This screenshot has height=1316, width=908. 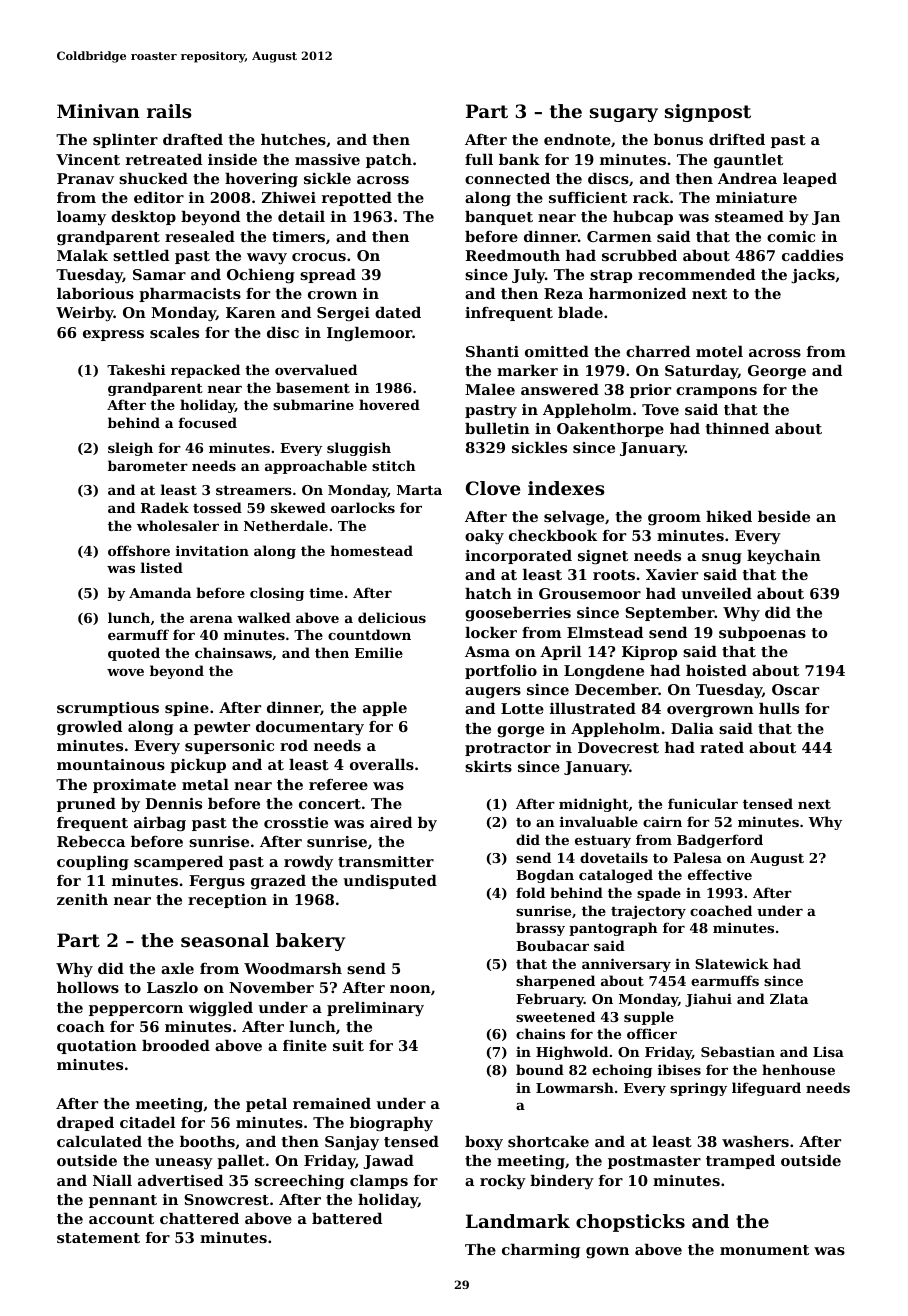 I want to click on boxy, so click(x=484, y=1143).
